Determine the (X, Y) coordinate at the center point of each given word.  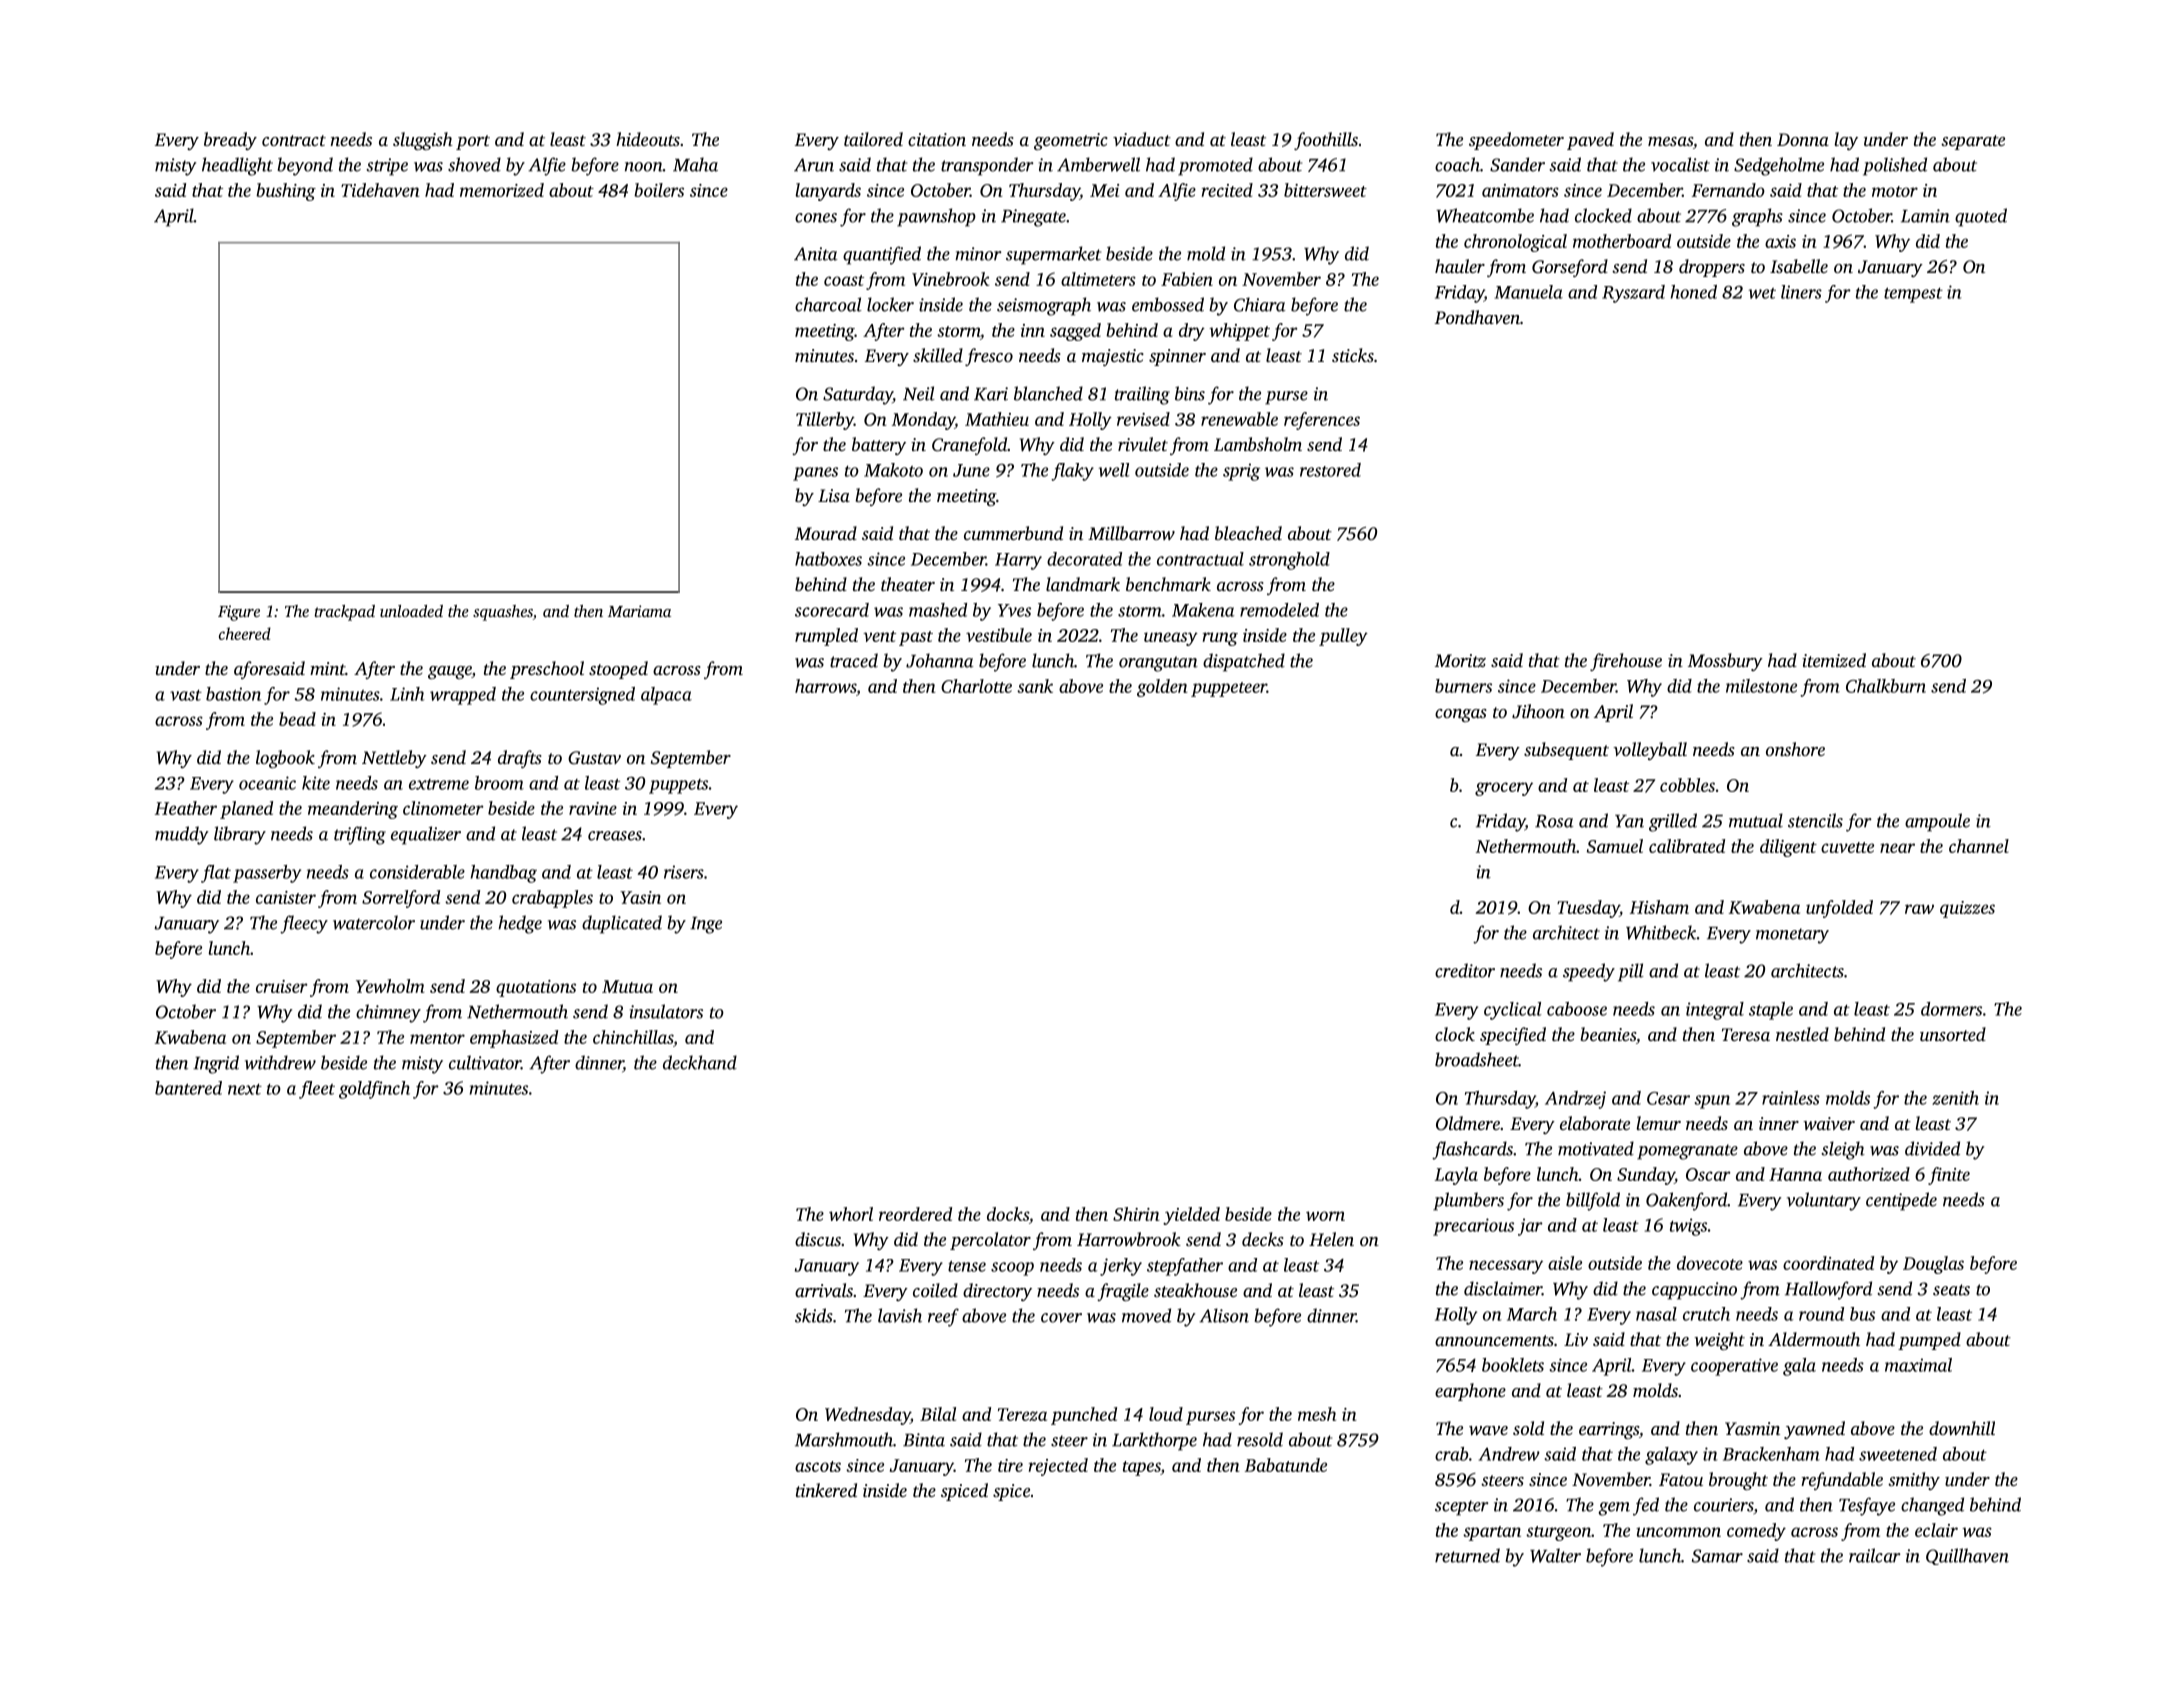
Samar (1717, 1556)
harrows (825, 686)
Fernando (1728, 190)
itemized (1834, 660)
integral (1715, 1011)
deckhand (700, 1062)
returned (1467, 1555)
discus (818, 1239)
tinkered (826, 1490)
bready (230, 141)
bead (297, 719)
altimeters (1098, 279)
